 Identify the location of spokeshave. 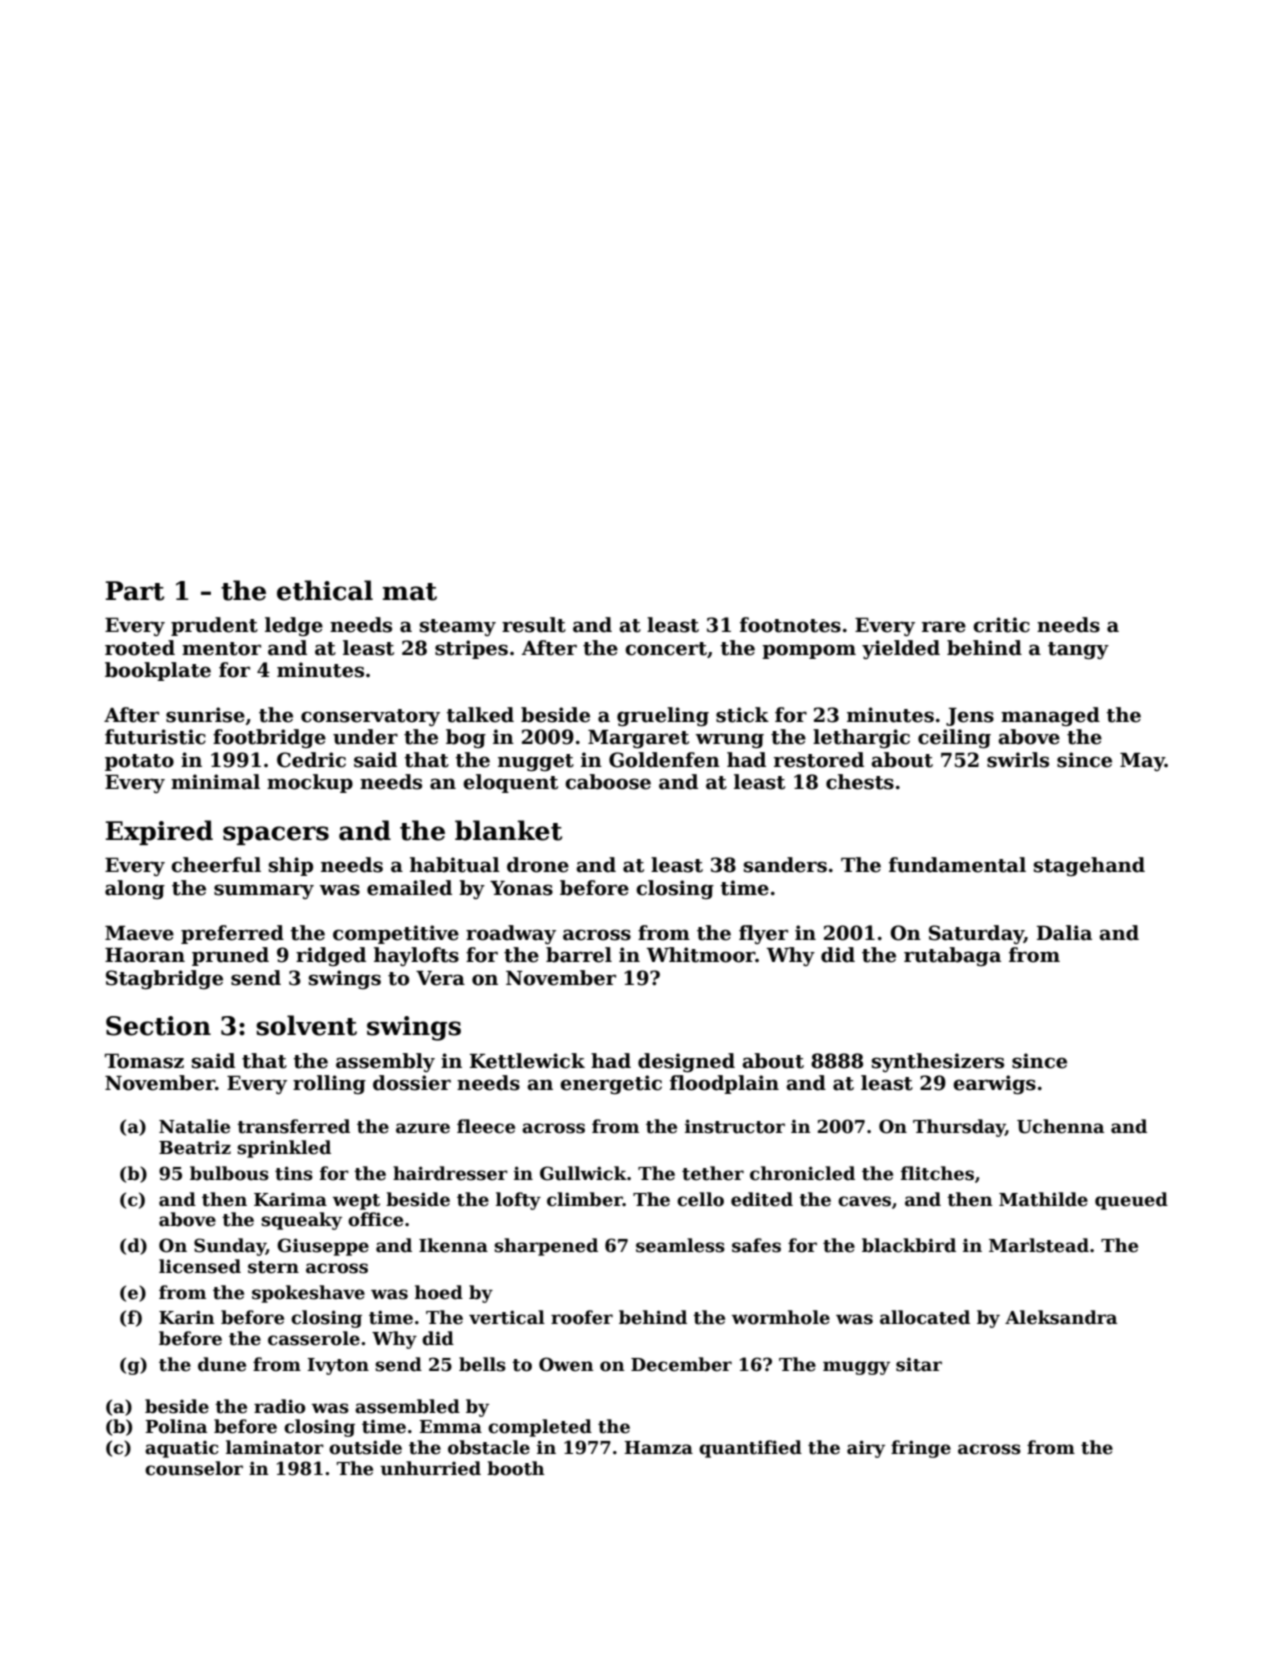
(308, 1294).
